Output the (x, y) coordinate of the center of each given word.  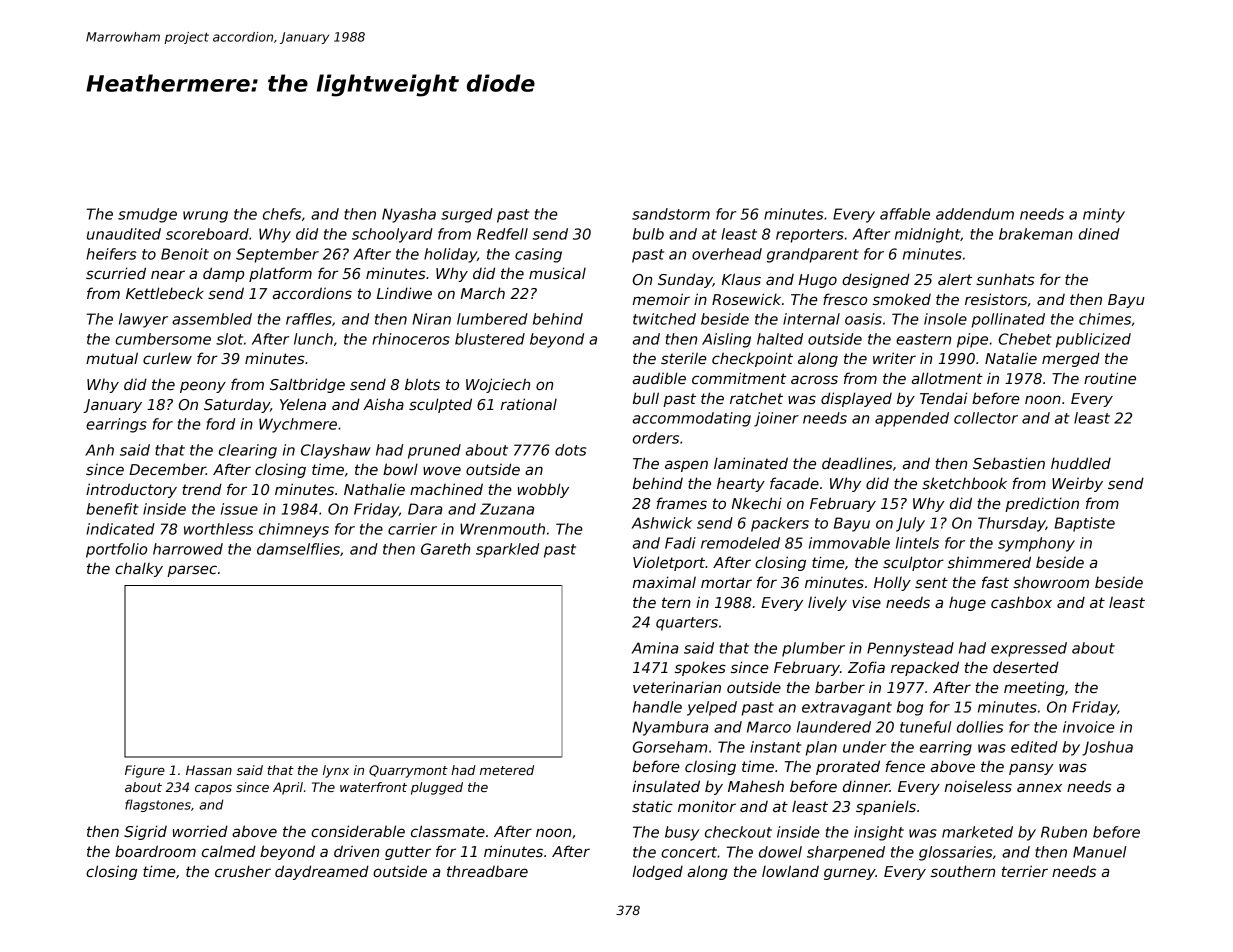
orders (656, 438)
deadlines (857, 463)
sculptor (913, 563)
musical (557, 273)
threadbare (487, 871)
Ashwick (662, 523)
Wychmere (298, 425)
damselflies (298, 549)
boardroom (155, 851)
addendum (975, 214)
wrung (205, 217)
